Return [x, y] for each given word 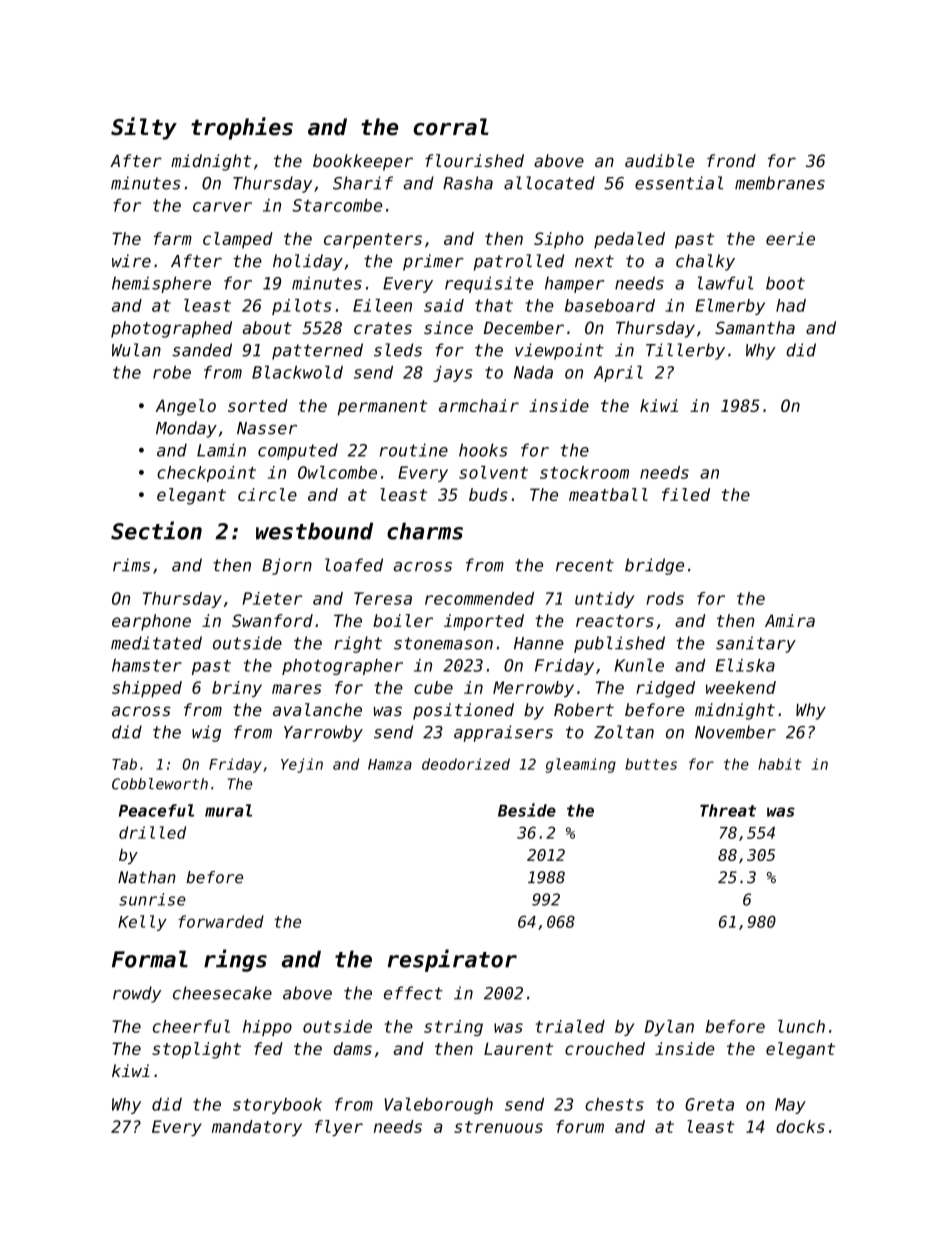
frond [731, 160]
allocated [549, 183]
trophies [242, 128]
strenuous [498, 1127]
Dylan [669, 1028]
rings [235, 960]
